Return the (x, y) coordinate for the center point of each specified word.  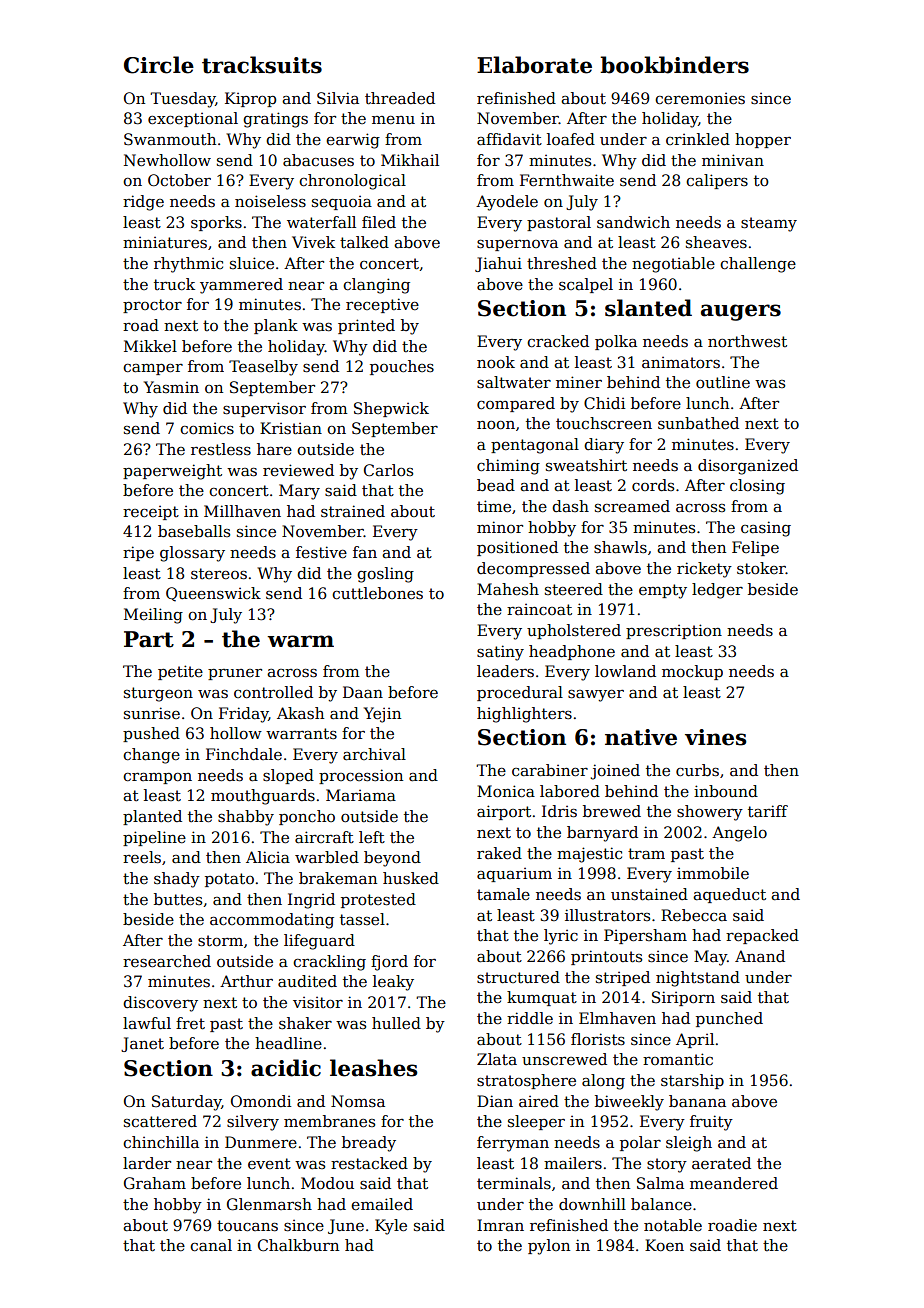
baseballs (194, 531)
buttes (178, 899)
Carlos (388, 470)
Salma (660, 1183)
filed (379, 222)
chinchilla (161, 1142)
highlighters (524, 715)
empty (663, 591)
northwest (747, 341)
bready (369, 1144)
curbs (697, 770)
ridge (143, 203)
